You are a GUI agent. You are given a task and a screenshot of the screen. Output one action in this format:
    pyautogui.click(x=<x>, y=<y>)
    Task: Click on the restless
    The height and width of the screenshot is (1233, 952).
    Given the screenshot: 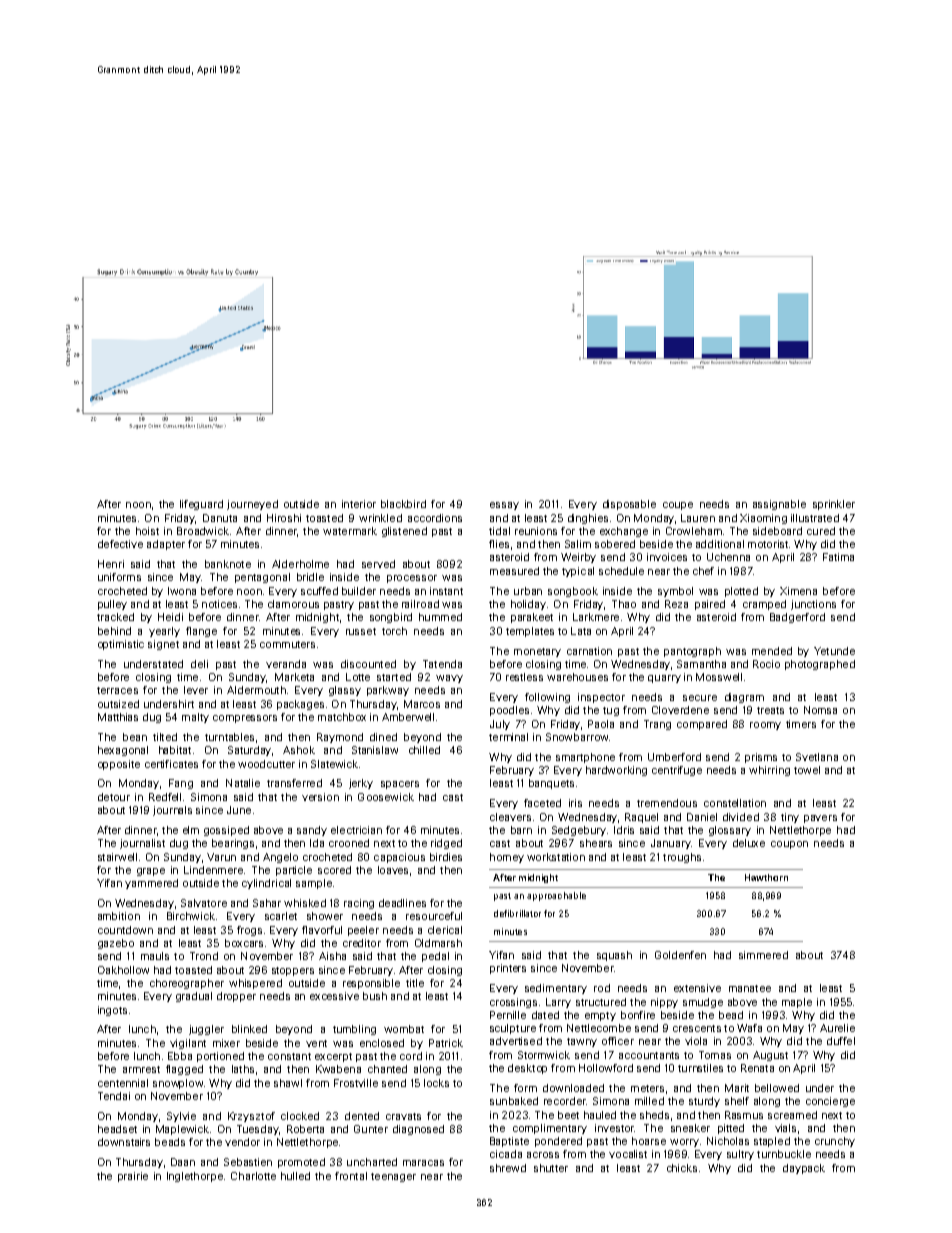 What is the action you would take?
    pyautogui.click(x=524, y=677)
